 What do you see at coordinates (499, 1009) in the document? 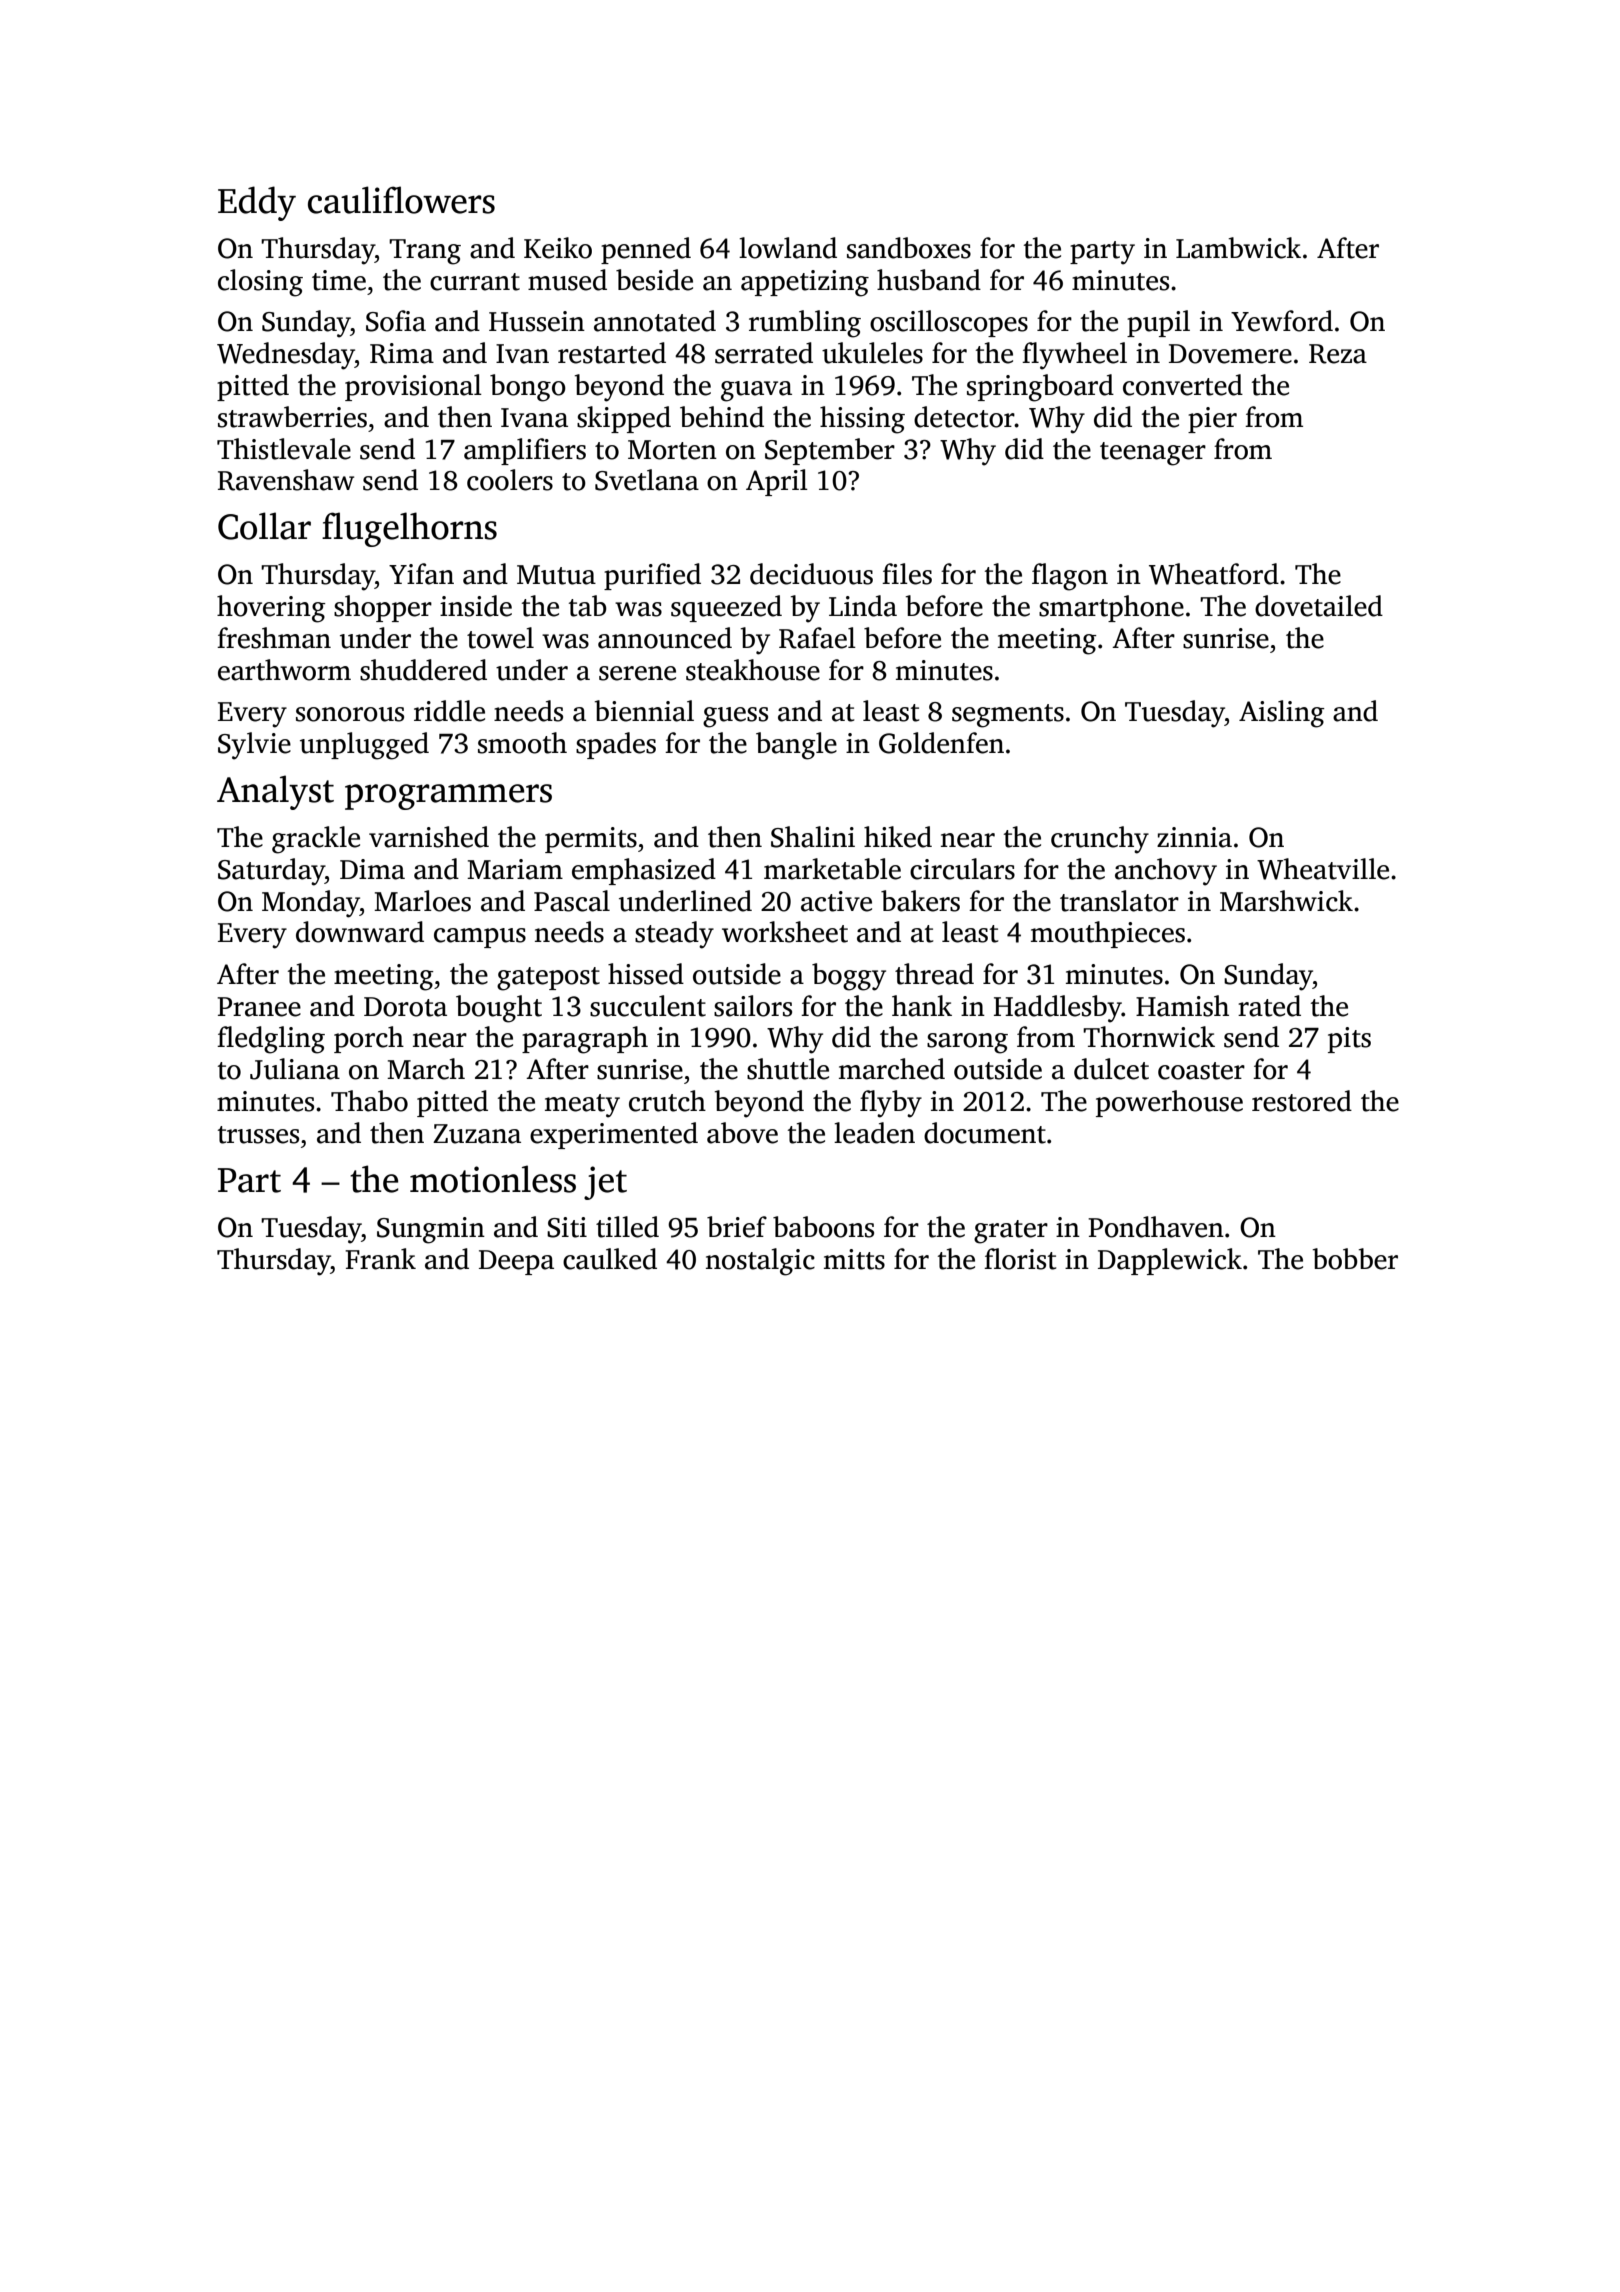
I see `bought` at bounding box center [499, 1009].
